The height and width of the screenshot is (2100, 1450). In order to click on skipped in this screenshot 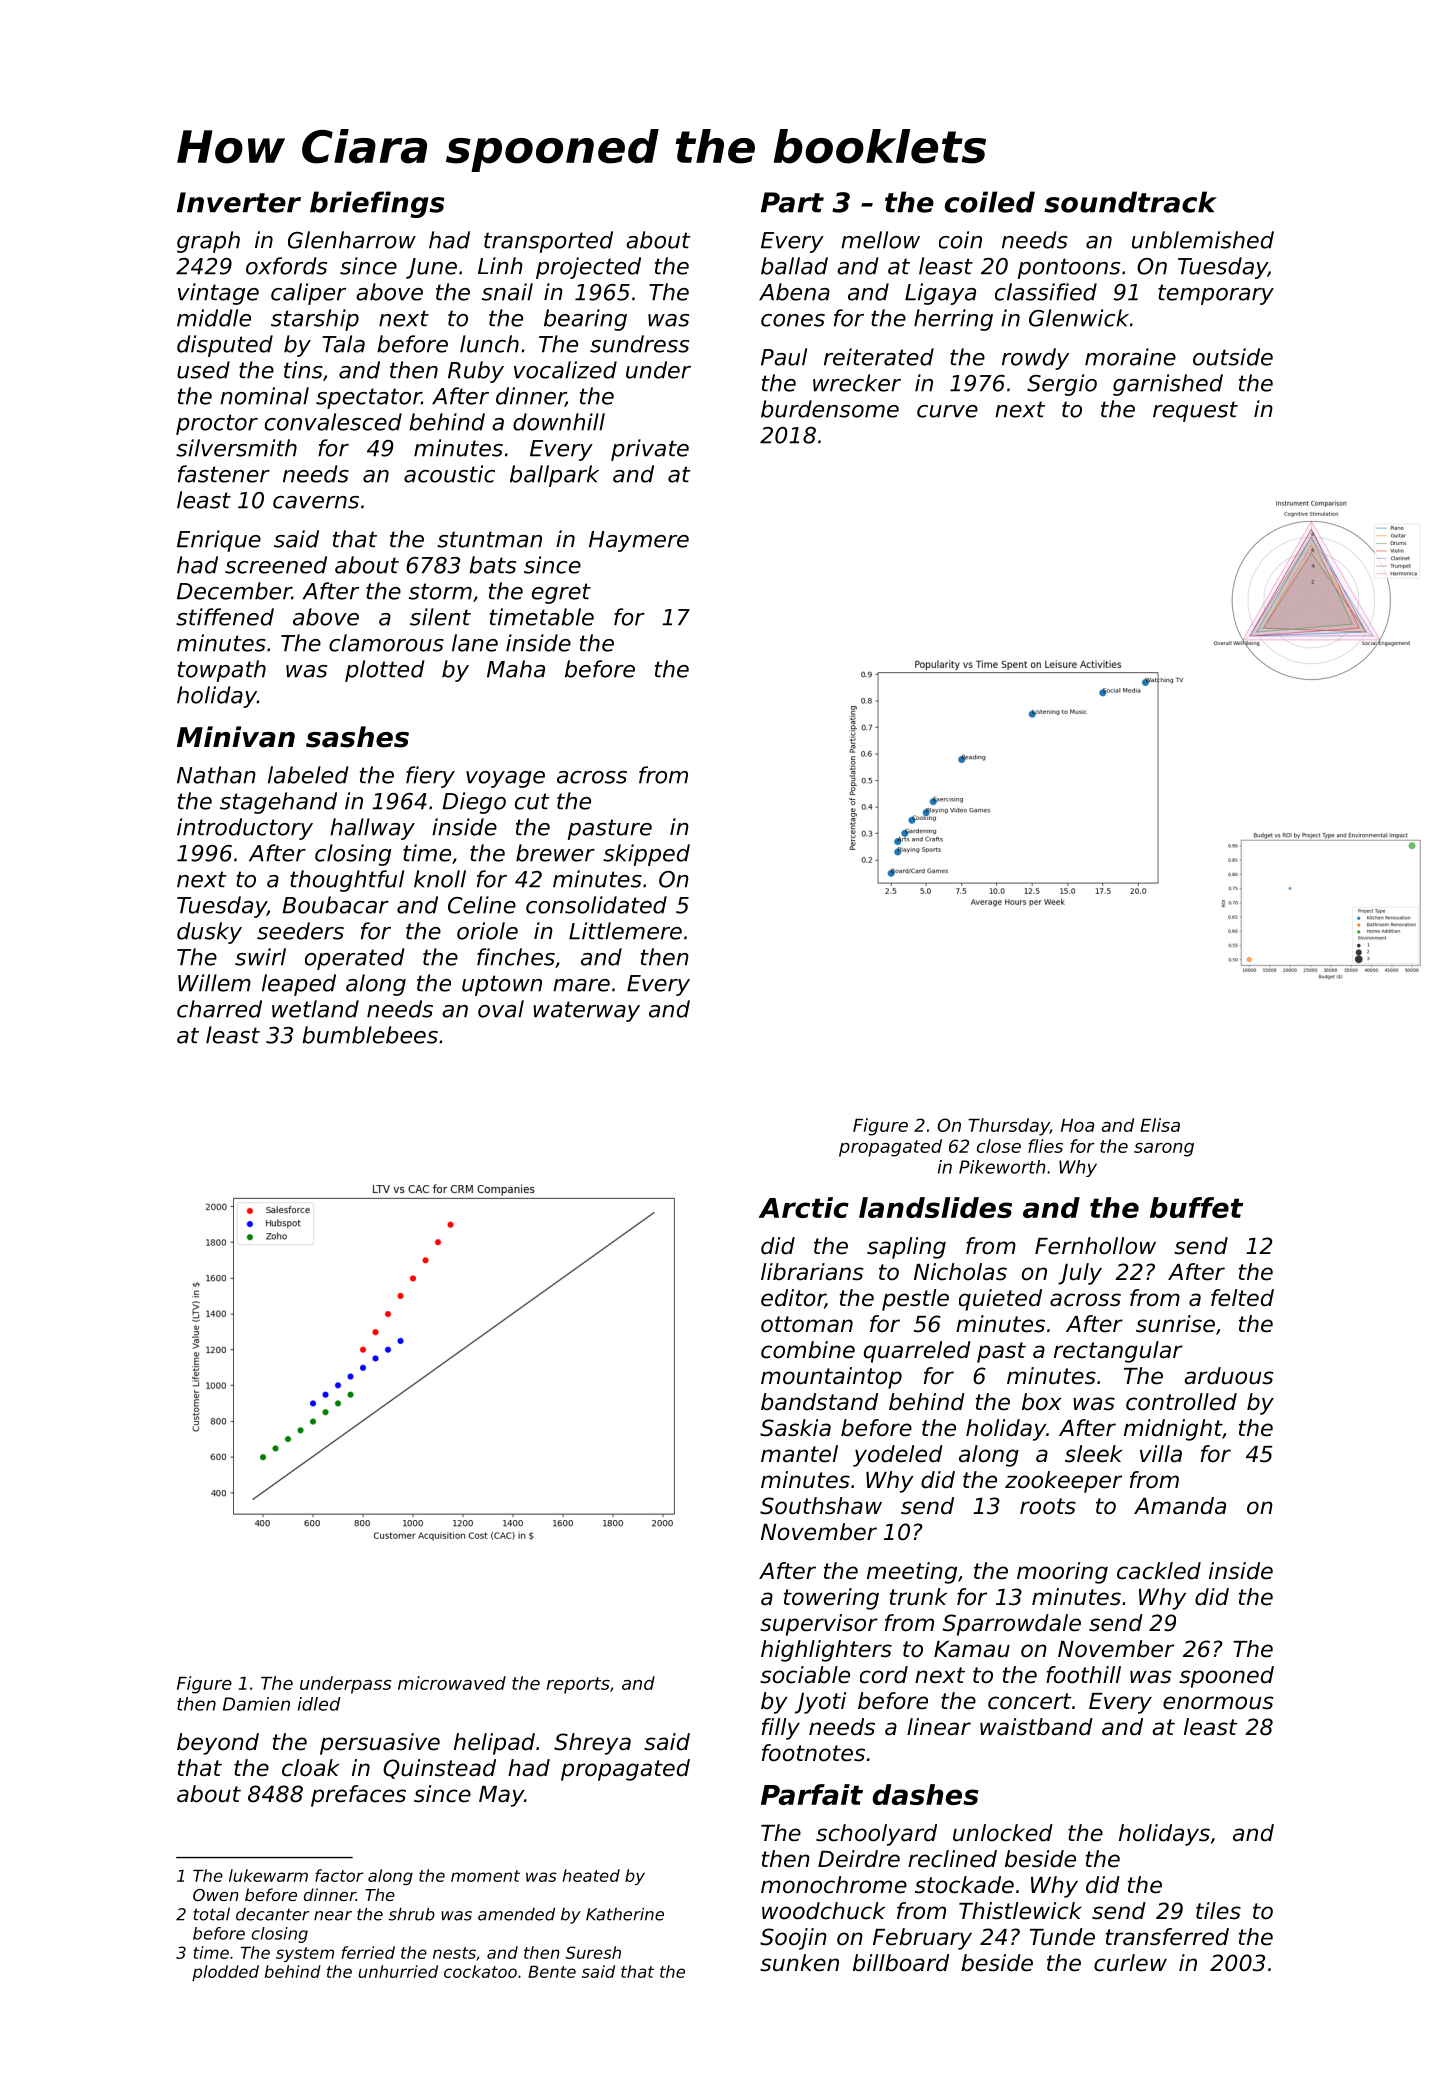, I will do `click(646, 855)`.
